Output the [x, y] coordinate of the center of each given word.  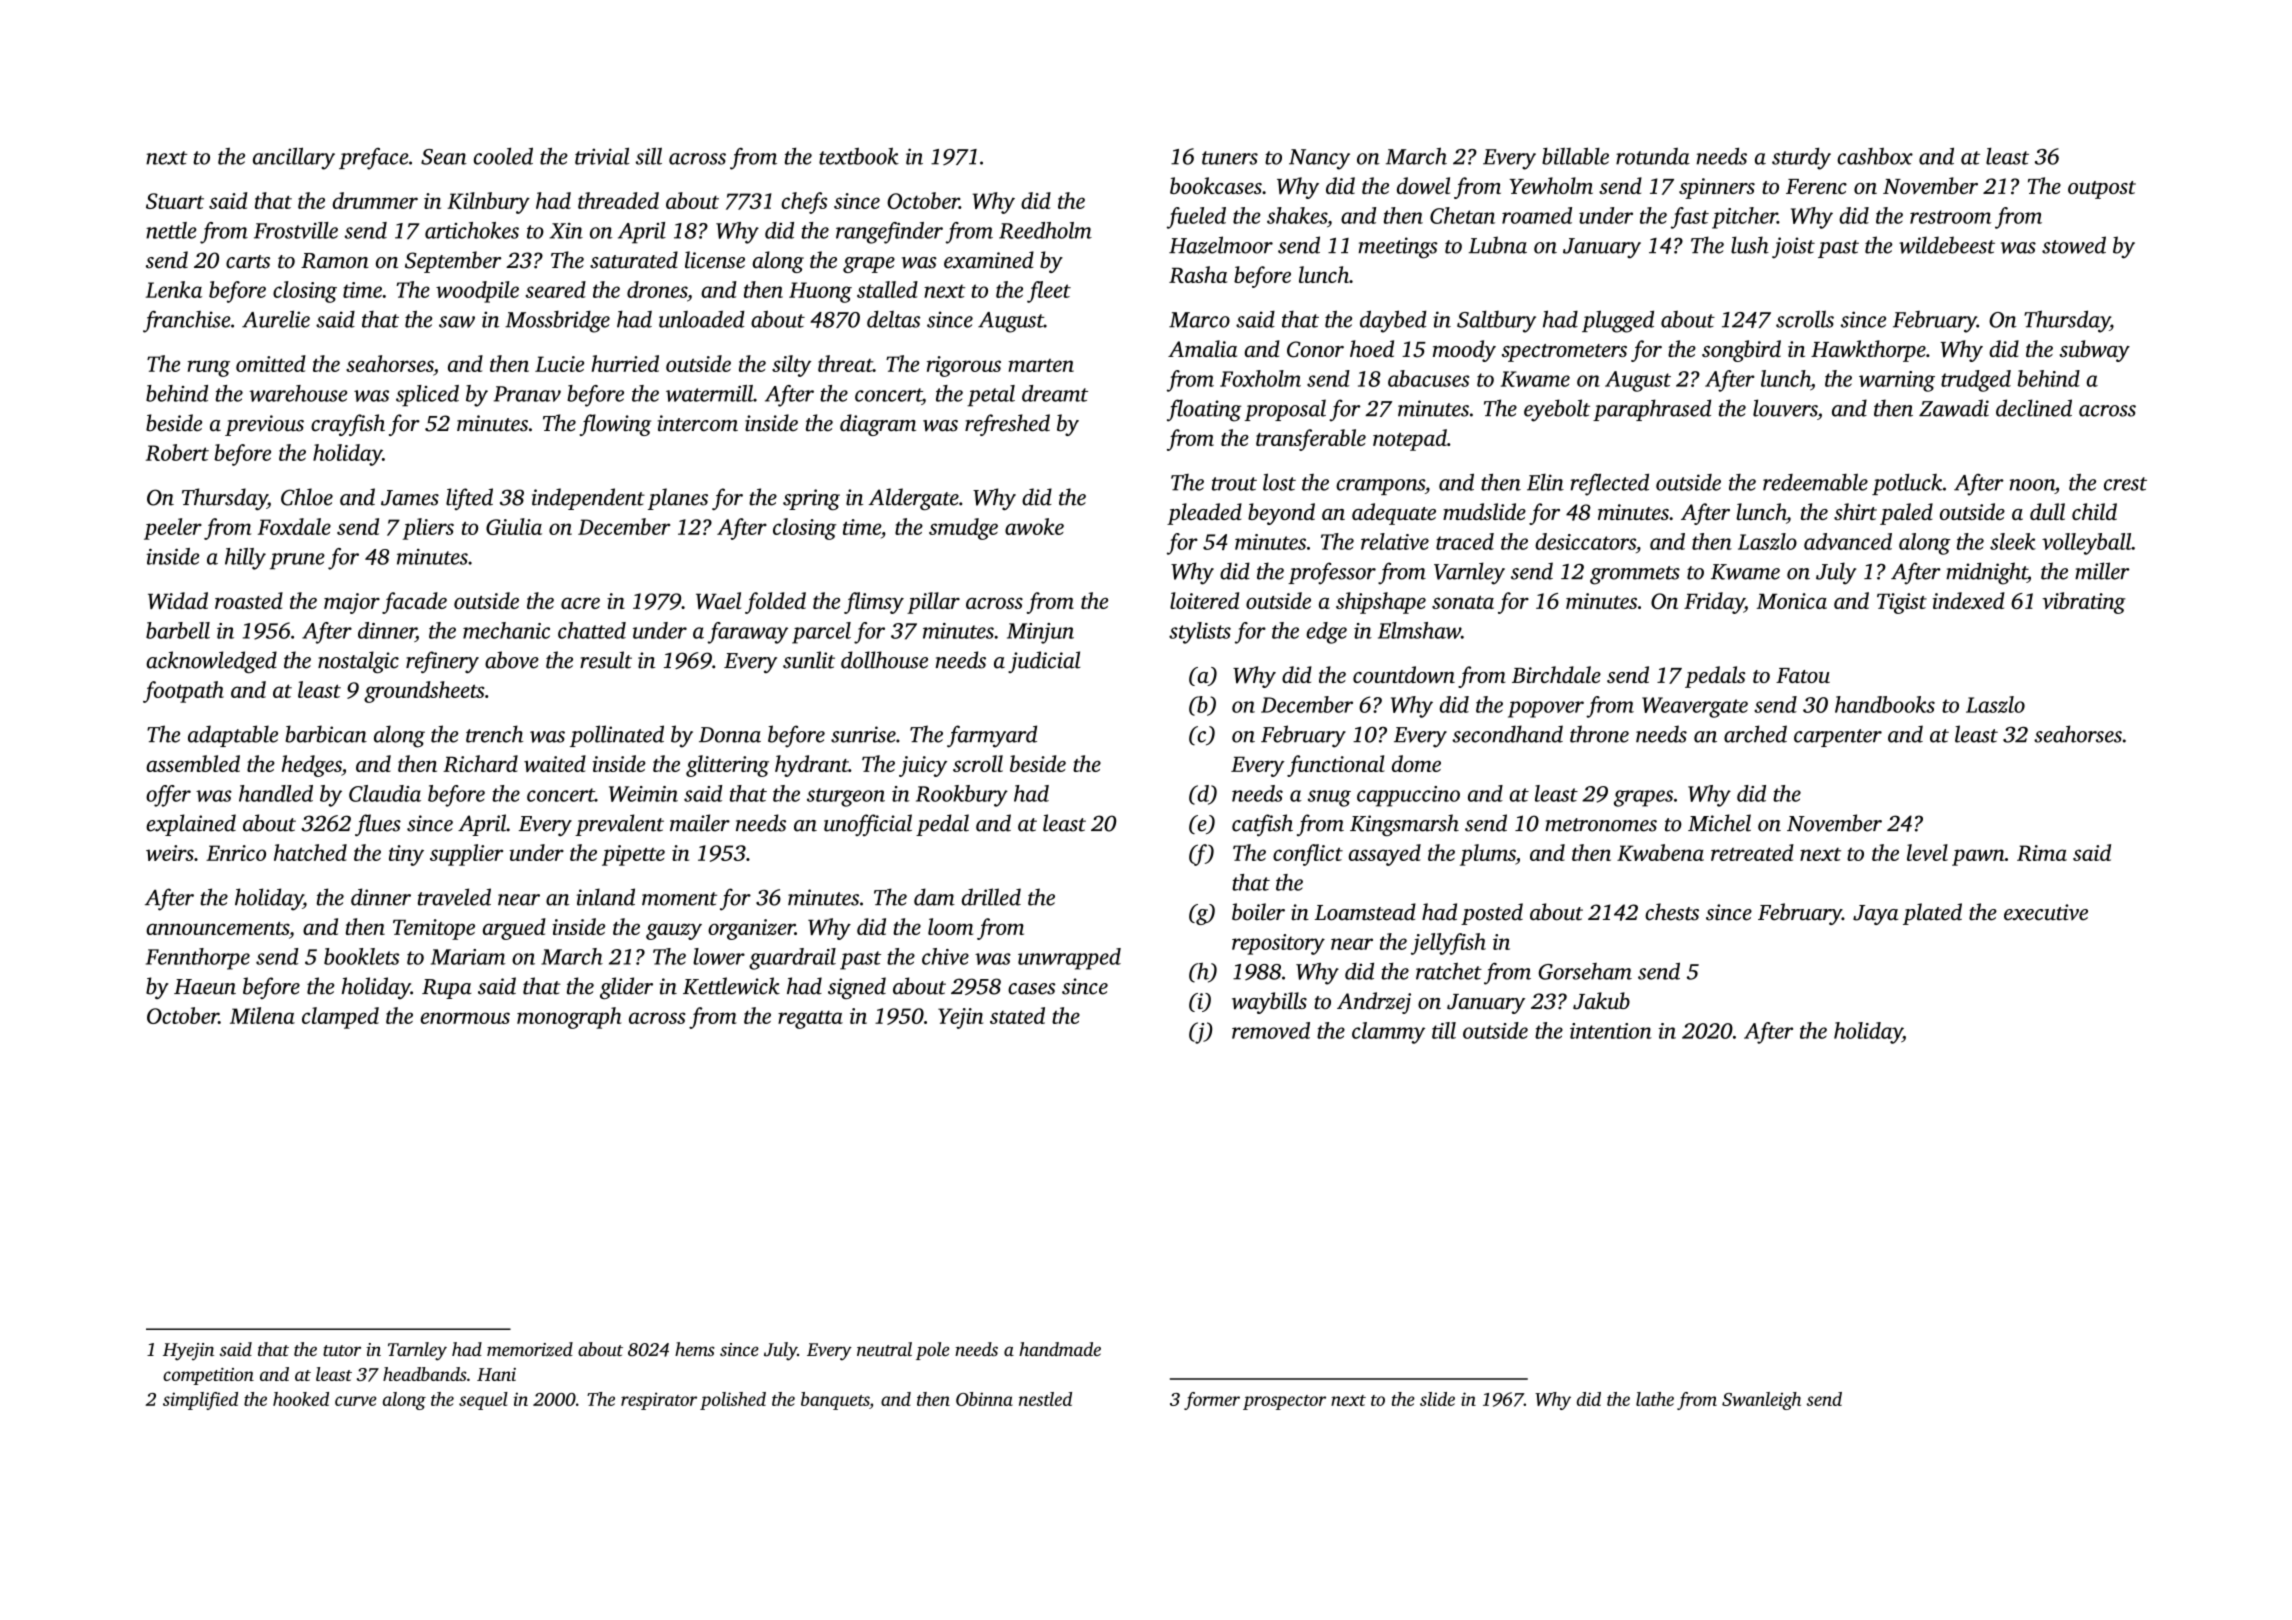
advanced [1848, 541]
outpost [2102, 190]
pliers [428, 529]
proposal [1285, 410]
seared [555, 289]
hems [695, 1349]
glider [626, 988]
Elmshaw [1419, 630]
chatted [592, 630]
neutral [884, 1349]
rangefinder [889, 233]
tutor [342, 1350]
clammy [1388, 1033]
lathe [1655, 1399]
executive [2046, 912]
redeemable [1815, 482]
